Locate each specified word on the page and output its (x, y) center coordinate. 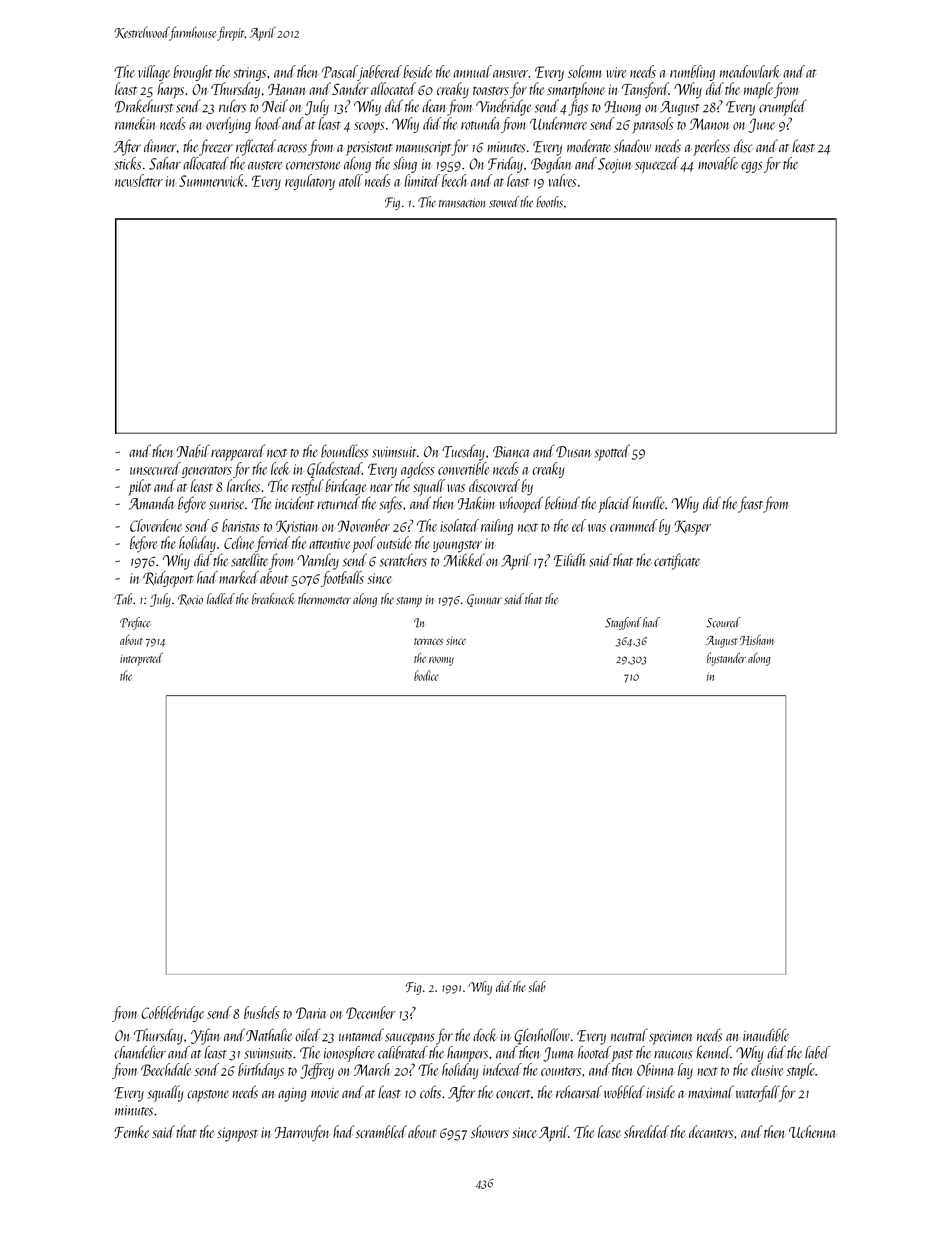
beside (417, 71)
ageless (418, 470)
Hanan (287, 89)
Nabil (193, 451)
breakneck (273, 599)
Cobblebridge (172, 1014)
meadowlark (750, 71)
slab (537, 986)
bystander (726, 659)
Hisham (757, 640)
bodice (426, 675)
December (371, 1012)
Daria (311, 1013)
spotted (612, 452)
